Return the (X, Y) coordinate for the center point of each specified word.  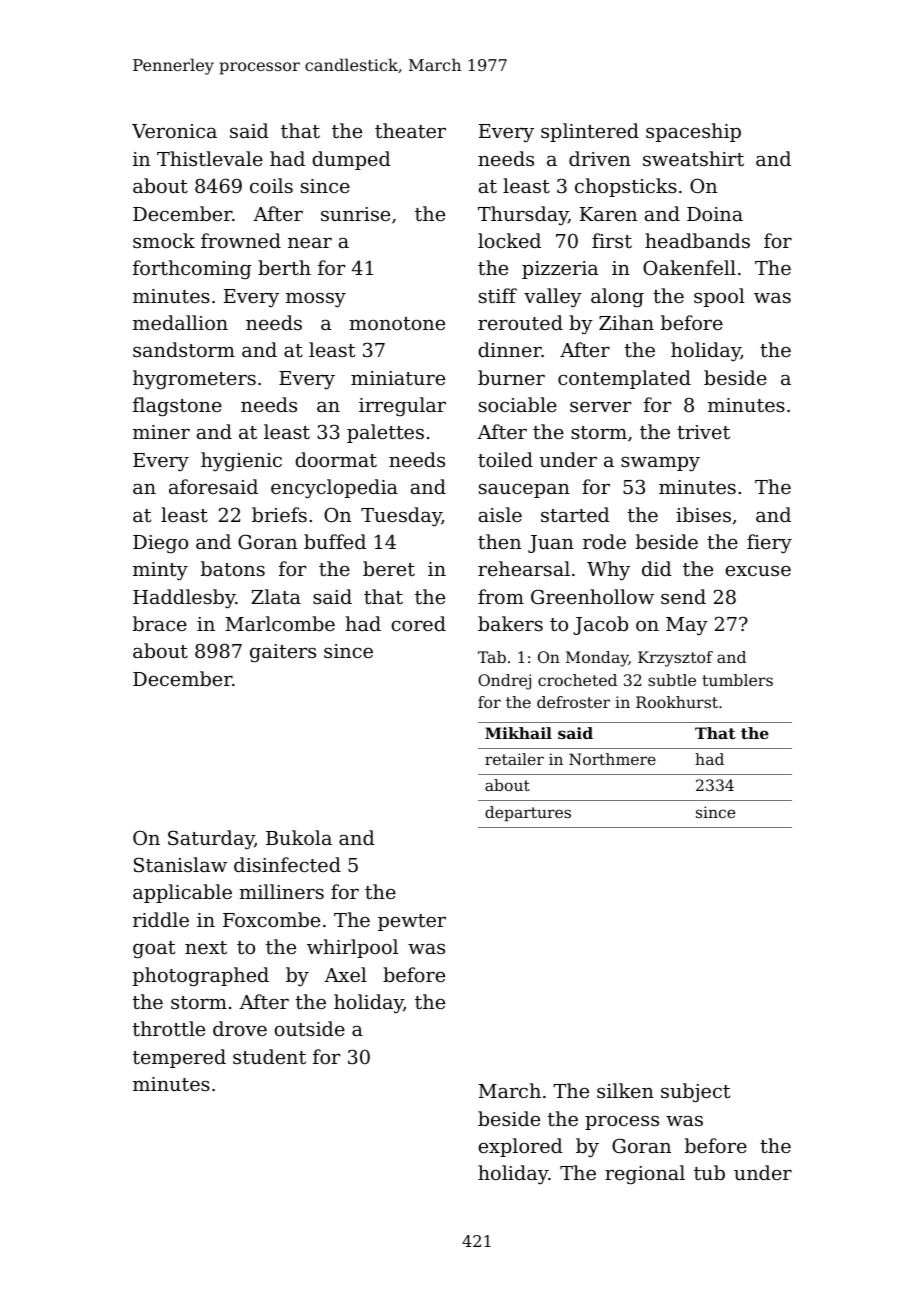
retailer (514, 759)
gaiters (283, 653)
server (600, 407)
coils (271, 185)
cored (419, 623)
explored (521, 1147)
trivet (703, 432)
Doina (715, 214)
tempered (179, 1058)
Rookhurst (677, 702)
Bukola (299, 837)
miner (161, 432)
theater (410, 130)
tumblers (737, 680)
